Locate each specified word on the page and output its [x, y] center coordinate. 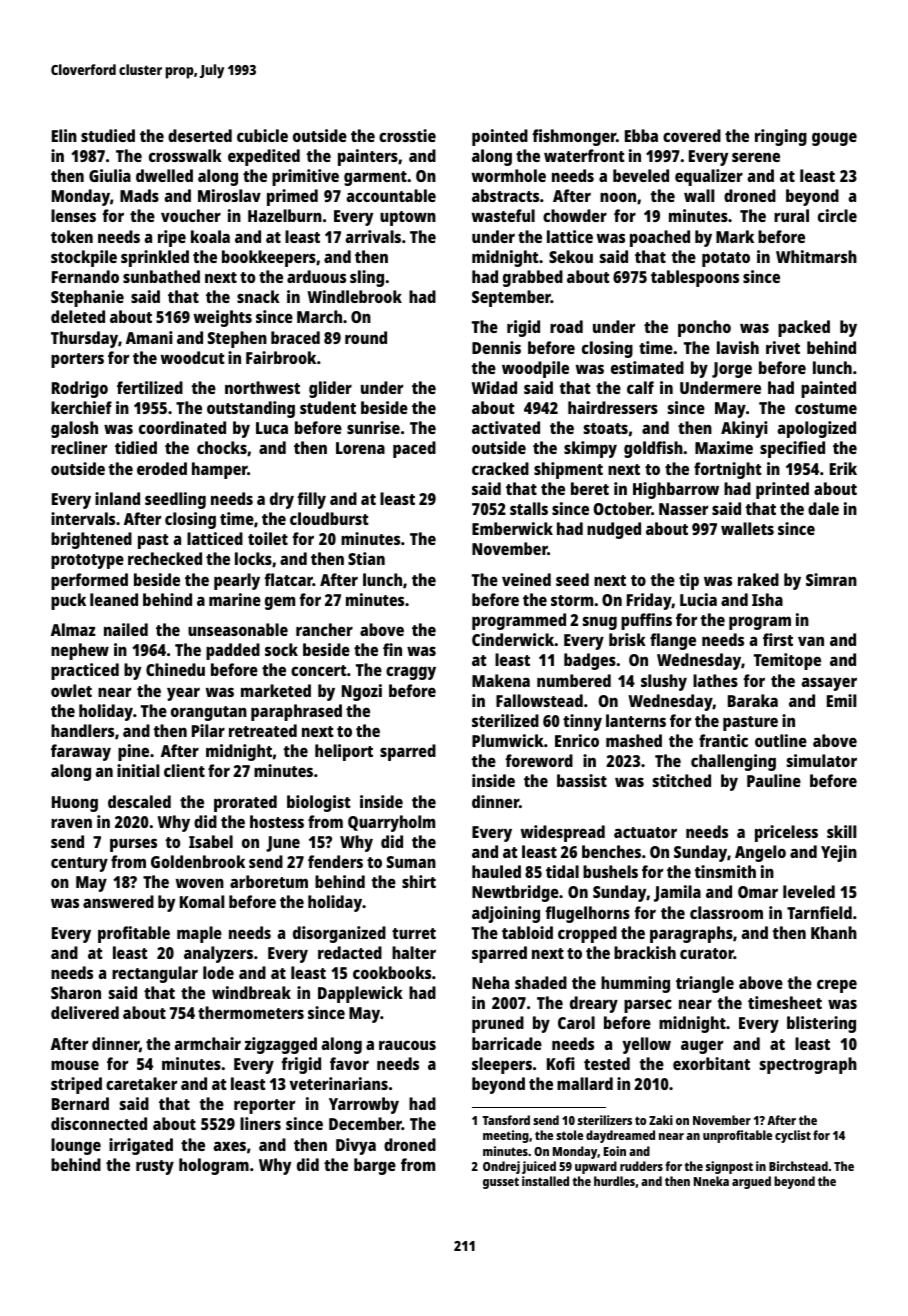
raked [758, 579]
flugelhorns [587, 914]
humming [635, 984]
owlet [71, 690]
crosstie [407, 135]
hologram [214, 1166]
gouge [834, 139]
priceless [786, 833]
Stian [366, 558]
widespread [563, 833]
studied [108, 135]
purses [133, 845]
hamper [219, 470]
